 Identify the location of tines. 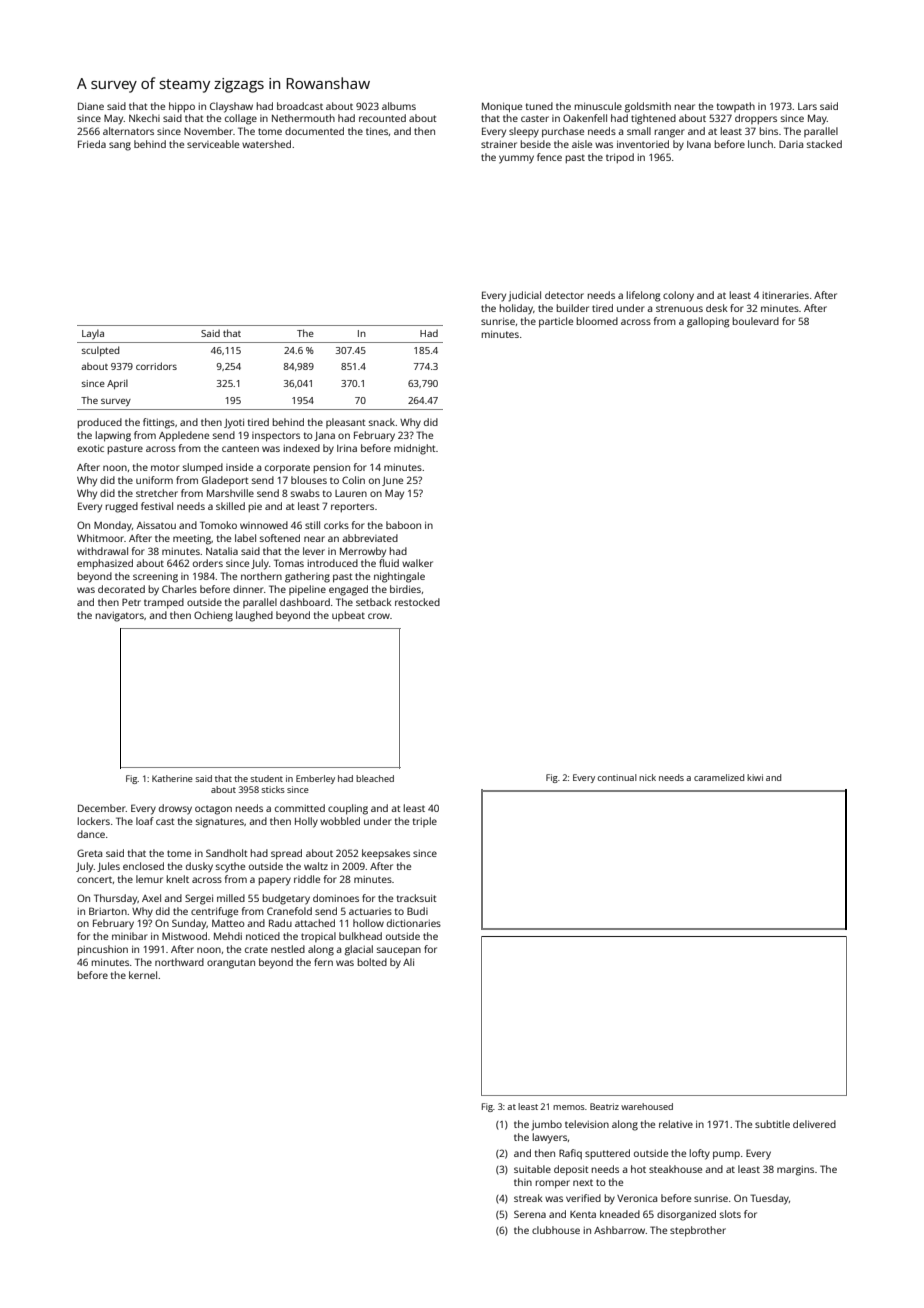
(377, 131).
